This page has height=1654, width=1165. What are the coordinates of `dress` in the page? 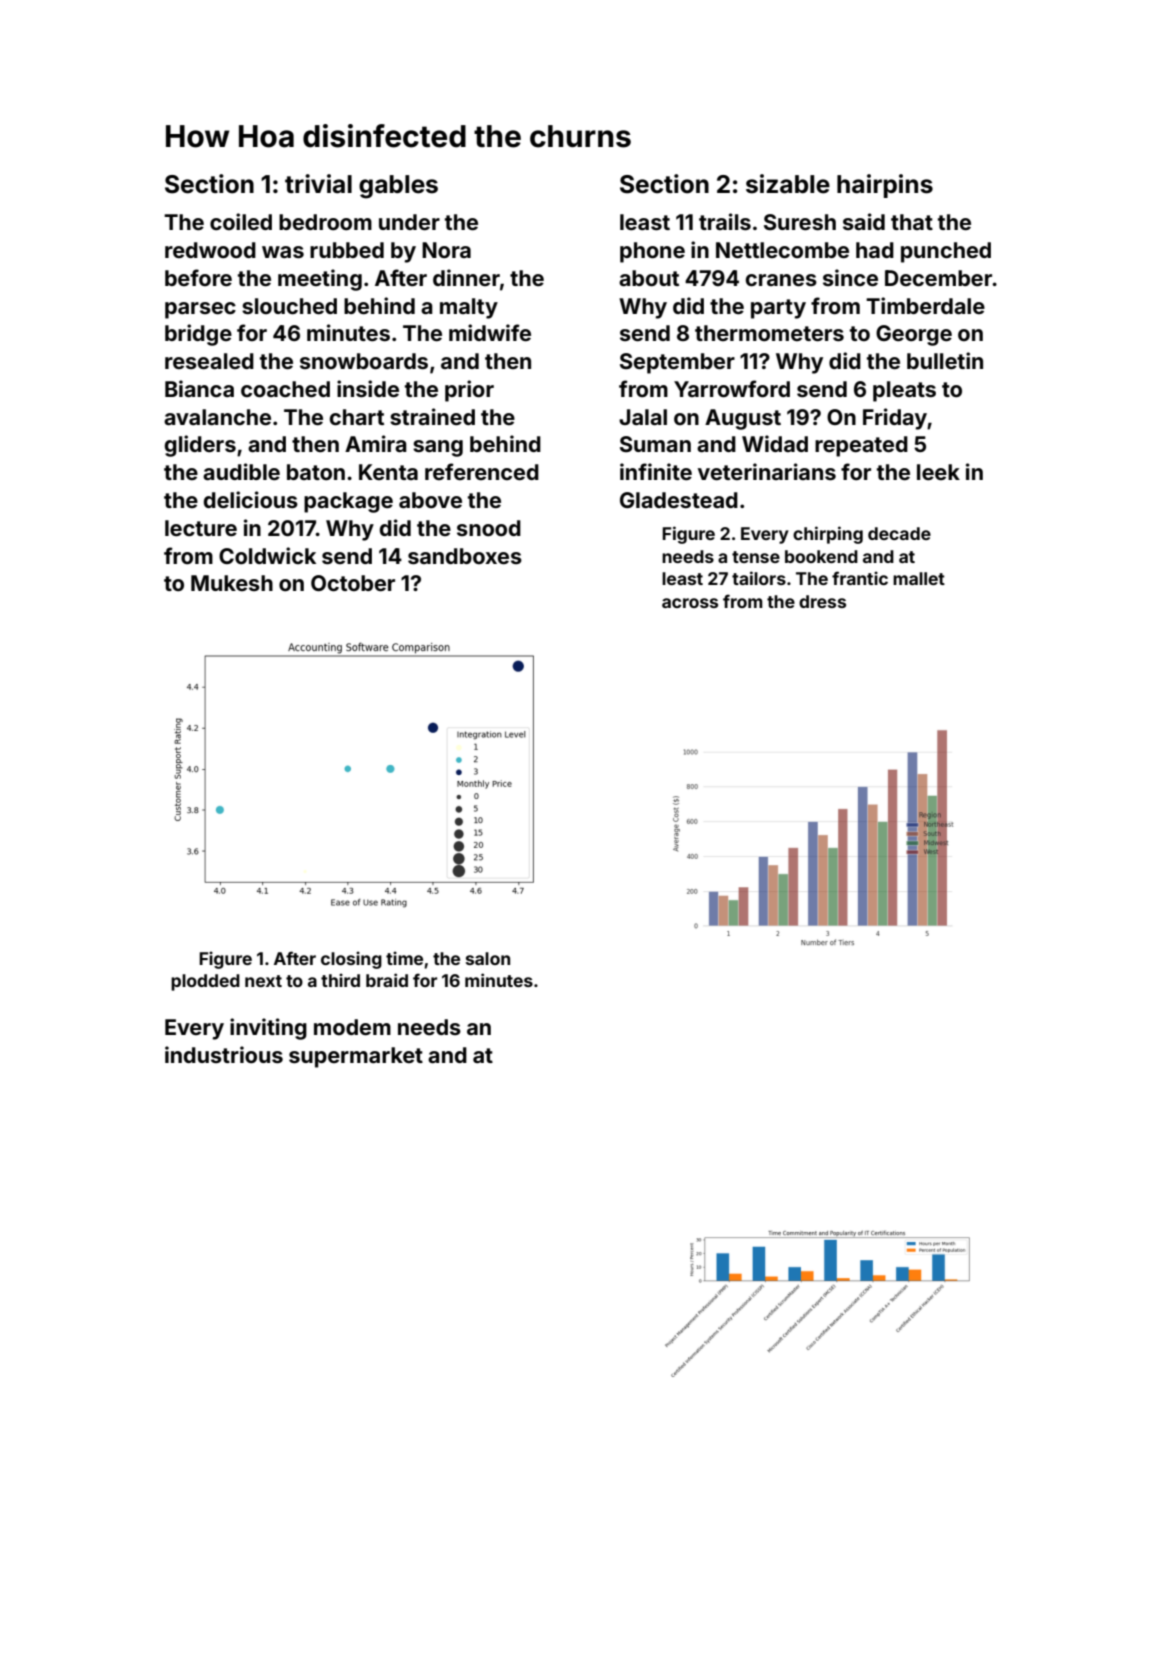 It's located at (822, 601).
